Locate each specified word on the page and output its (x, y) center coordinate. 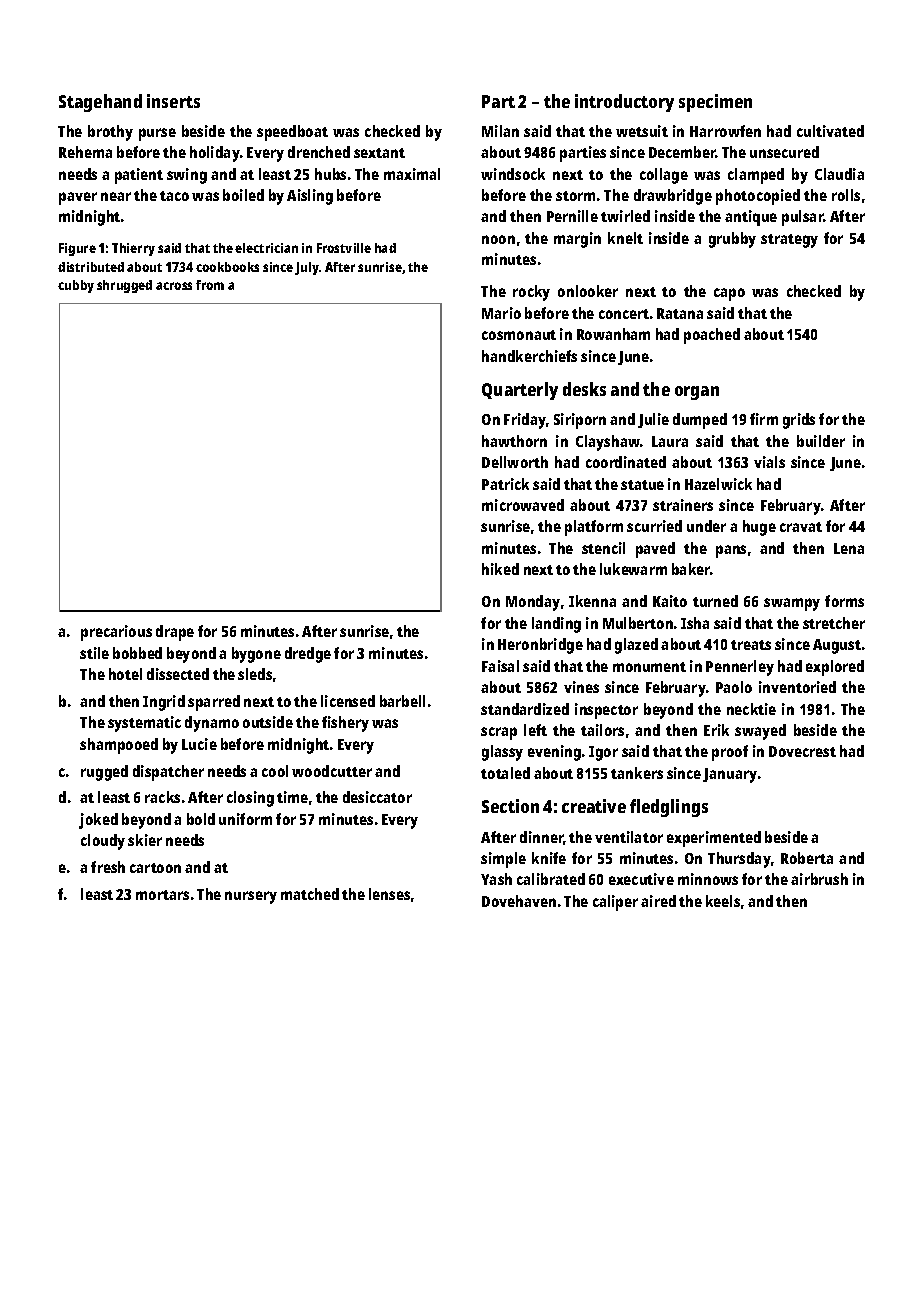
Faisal (500, 666)
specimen (715, 103)
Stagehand (100, 103)
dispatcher (168, 773)
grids (799, 421)
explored (835, 668)
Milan (500, 131)
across (174, 286)
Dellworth (515, 462)
